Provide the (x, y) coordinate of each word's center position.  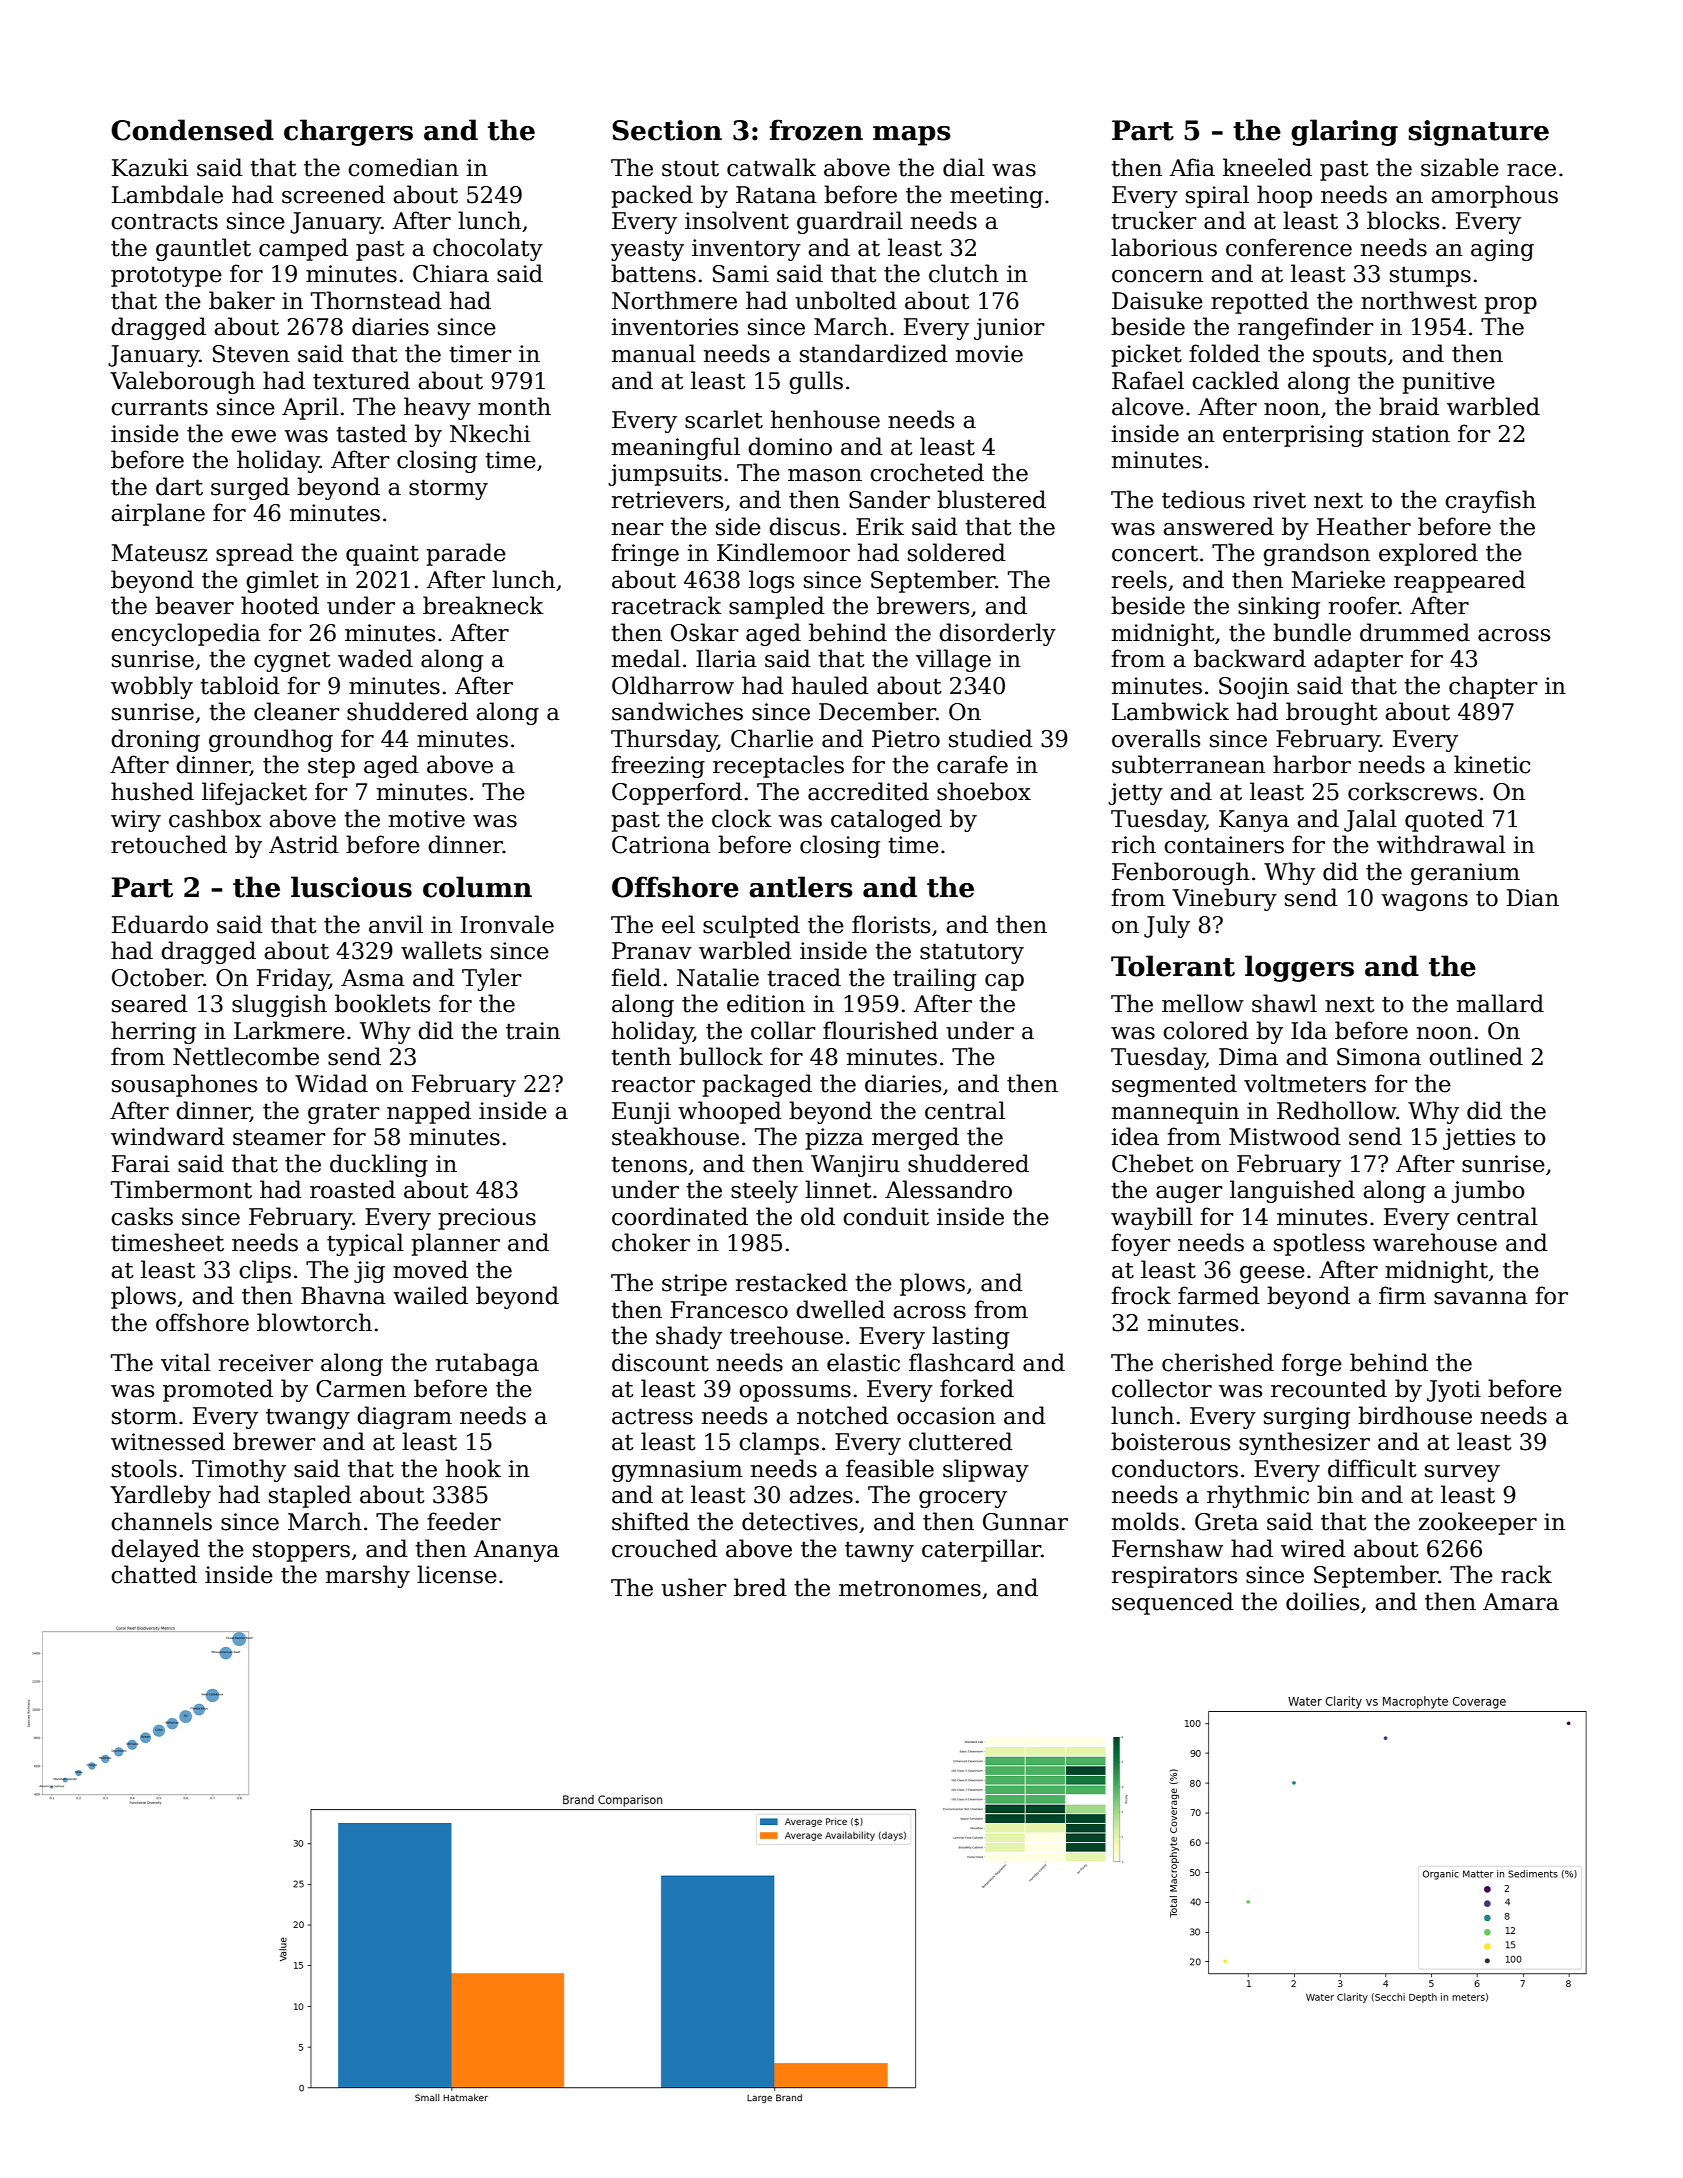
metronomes (910, 1588)
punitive (1448, 383)
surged (250, 488)
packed (652, 196)
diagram (404, 1417)
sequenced (1173, 1603)
